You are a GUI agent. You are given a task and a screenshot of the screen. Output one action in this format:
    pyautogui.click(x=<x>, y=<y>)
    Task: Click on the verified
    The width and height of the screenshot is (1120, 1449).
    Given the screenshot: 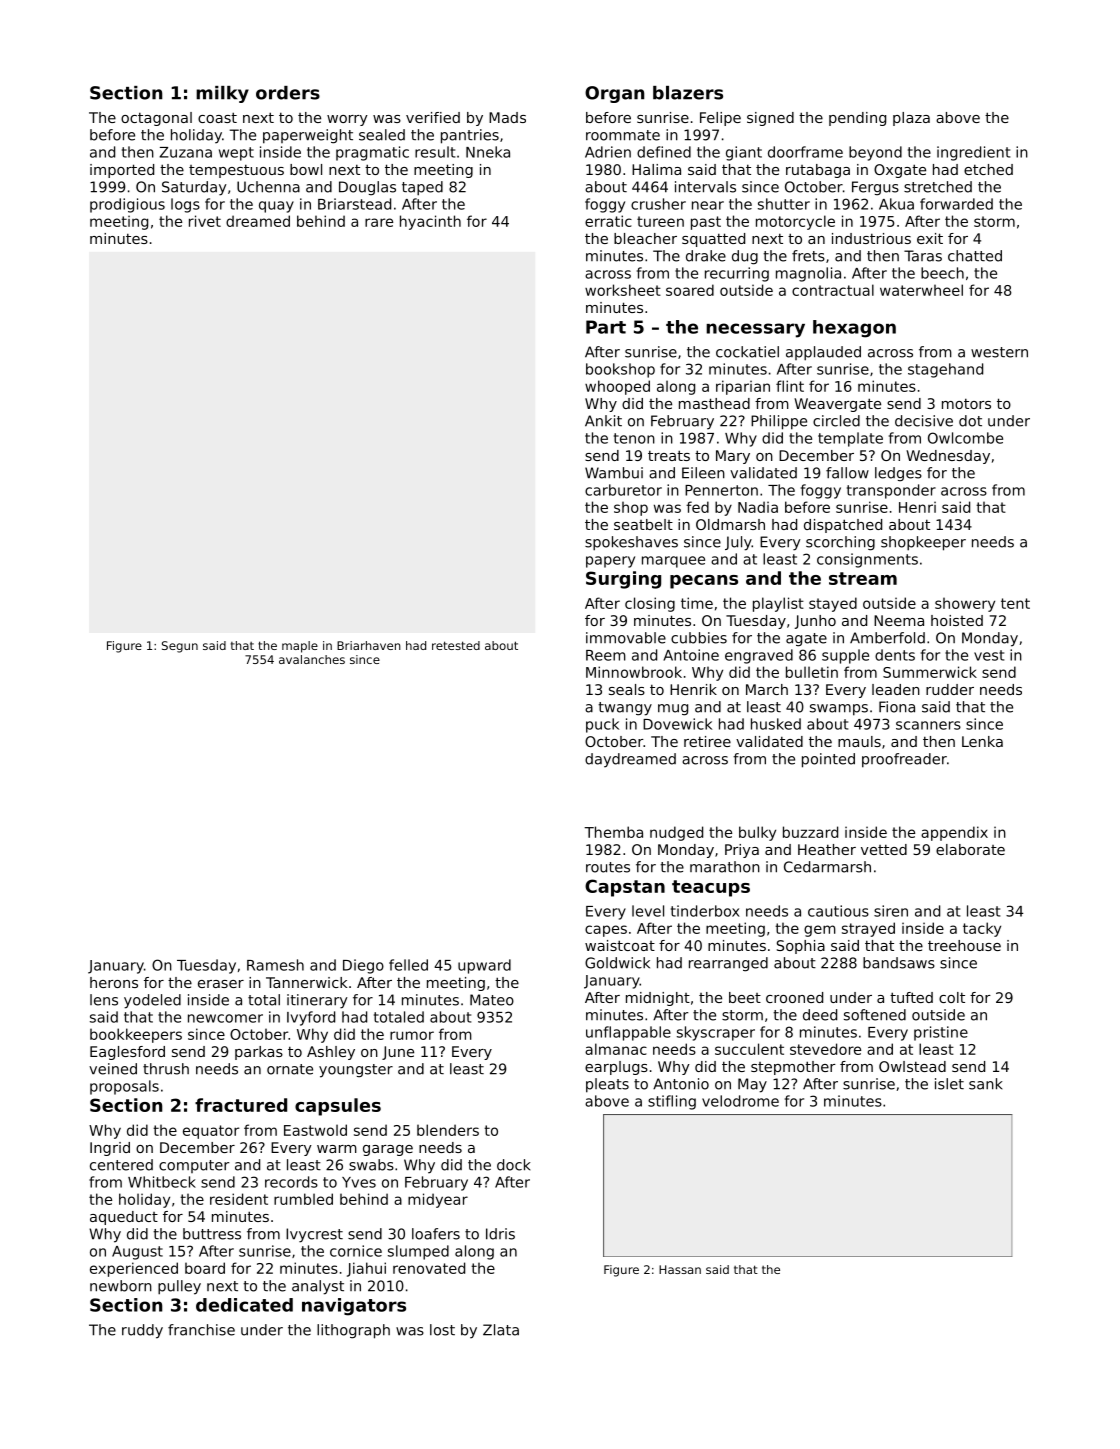 What is the action you would take?
    pyautogui.click(x=433, y=117)
